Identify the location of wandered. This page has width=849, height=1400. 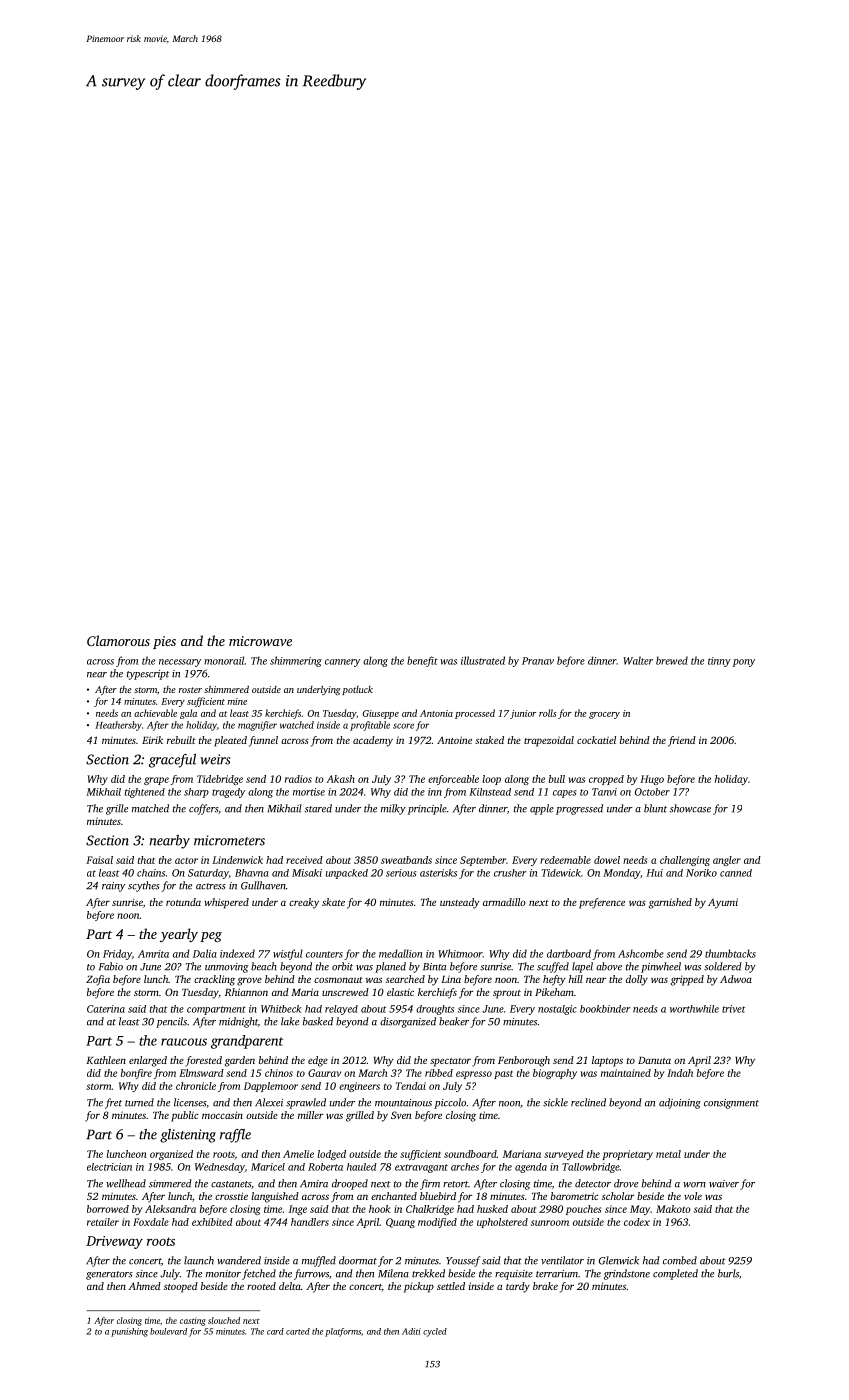
(239, 1260).
